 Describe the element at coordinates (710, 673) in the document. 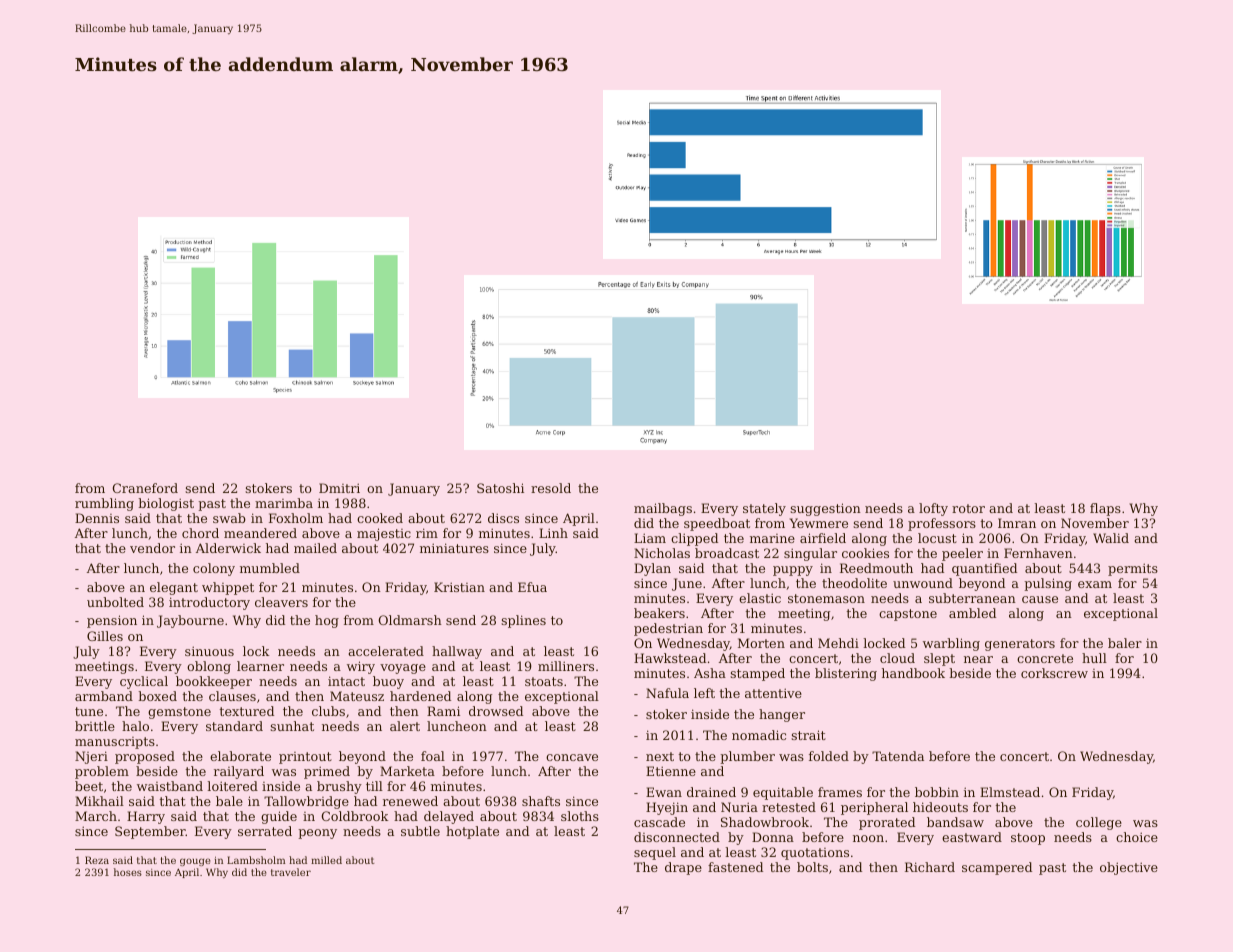

I see `Asha` at that location.
